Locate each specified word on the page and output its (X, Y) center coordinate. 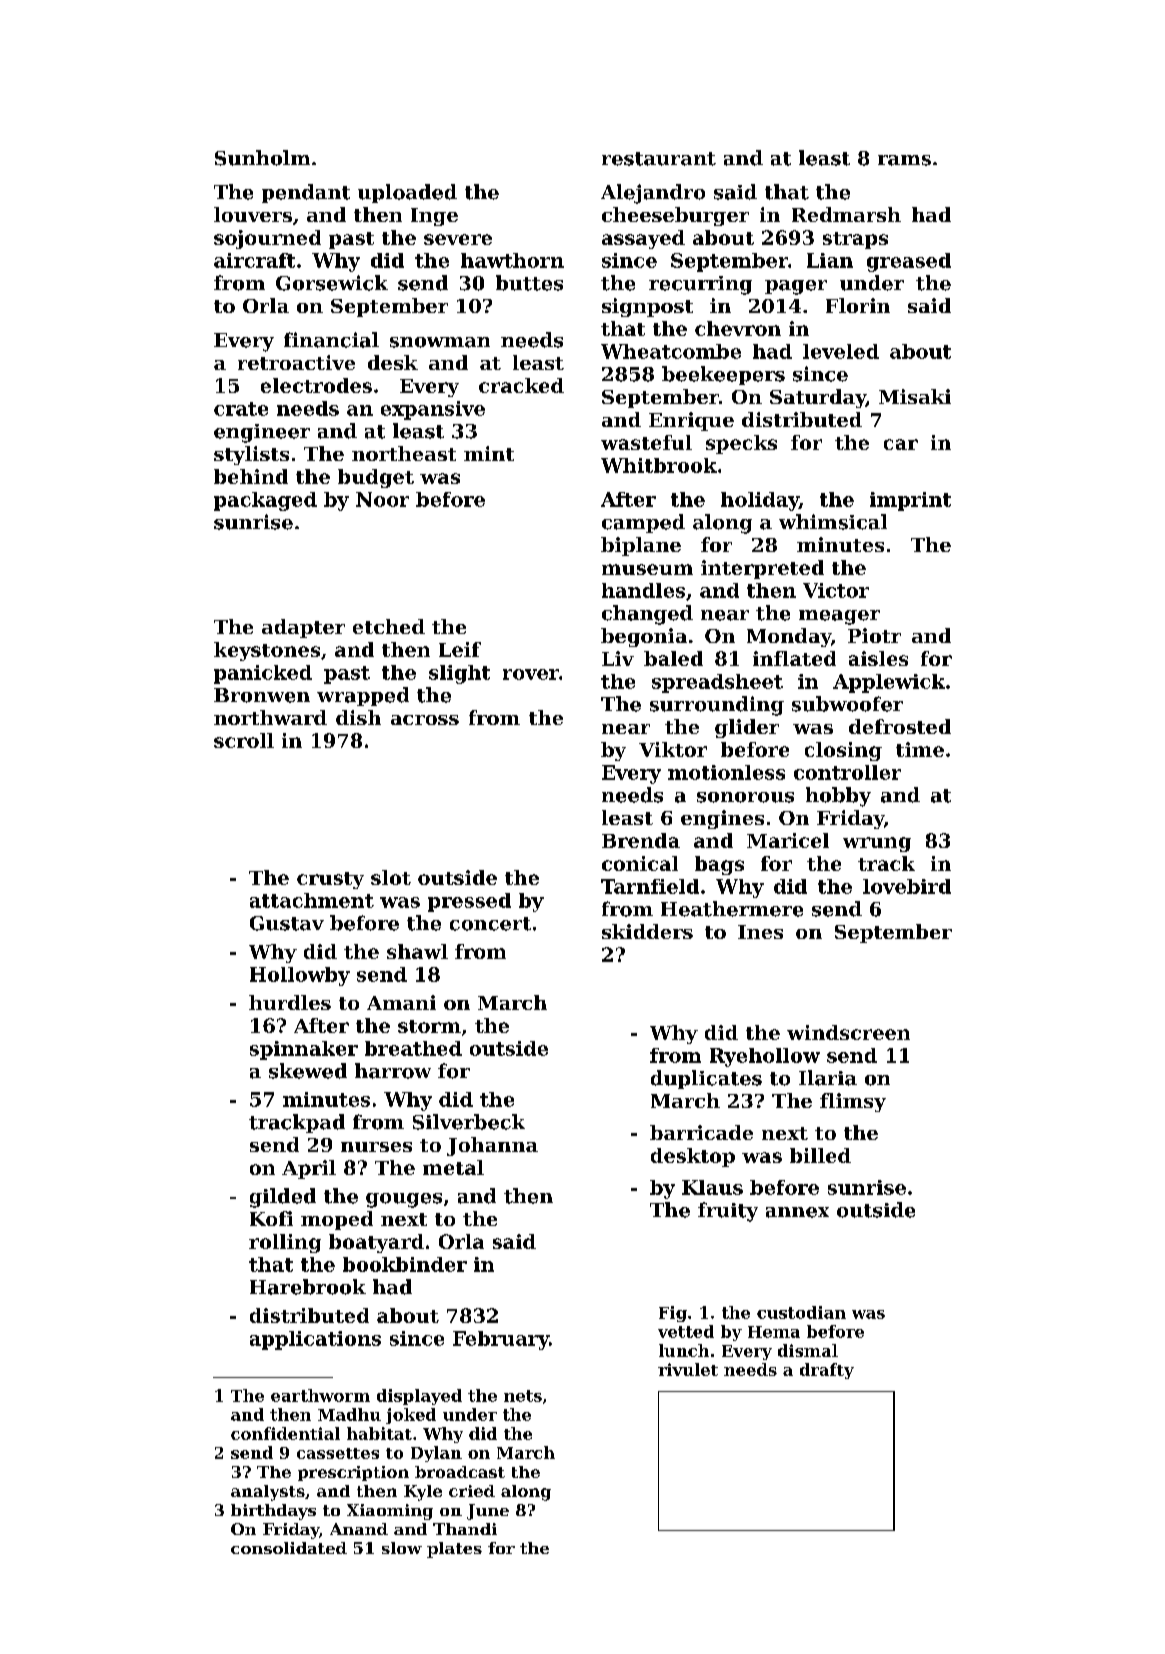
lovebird (907, 886)
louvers (253, 214)
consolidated (289, 1548)
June (488, 1512)
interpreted (762, 569)
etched (389, 626)
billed (820, 1155)
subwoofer (847, 704)
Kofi (271, 1218)
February (501, 1340)
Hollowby (300, 976)
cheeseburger (675, 216)
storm (429, 1026)
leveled (841, 351)
